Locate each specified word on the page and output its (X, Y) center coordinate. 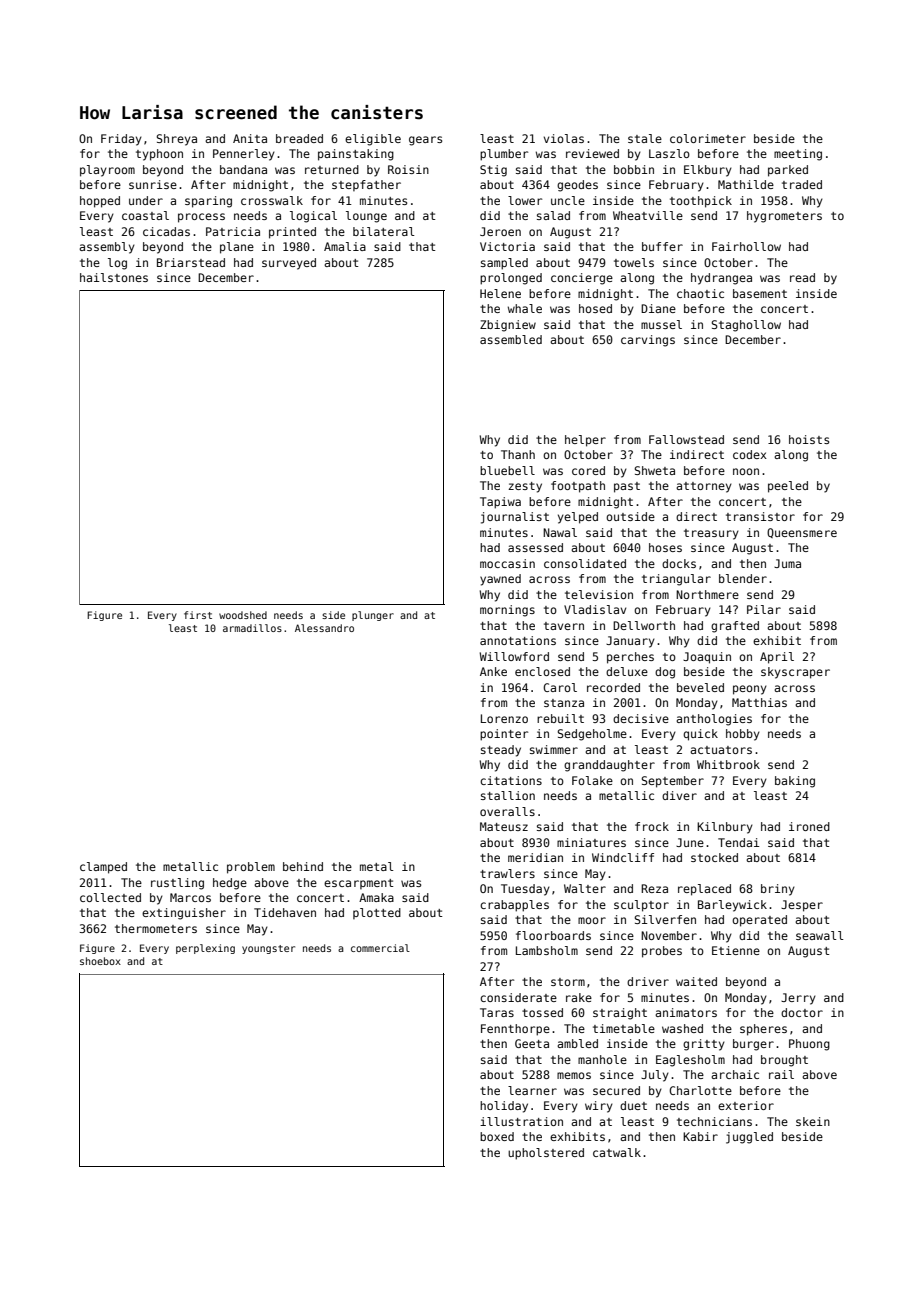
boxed (497, 1136)
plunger (373, 616)
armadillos (252, 628)
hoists (809, 439)
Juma (787, 563)
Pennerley (244, 155)
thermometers (156, 928)
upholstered (546, 1154)
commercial (380, 948)
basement (760, 293)
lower (525, 200)
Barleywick (732, 906)
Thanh (518, 454)
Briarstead (191, 262)
